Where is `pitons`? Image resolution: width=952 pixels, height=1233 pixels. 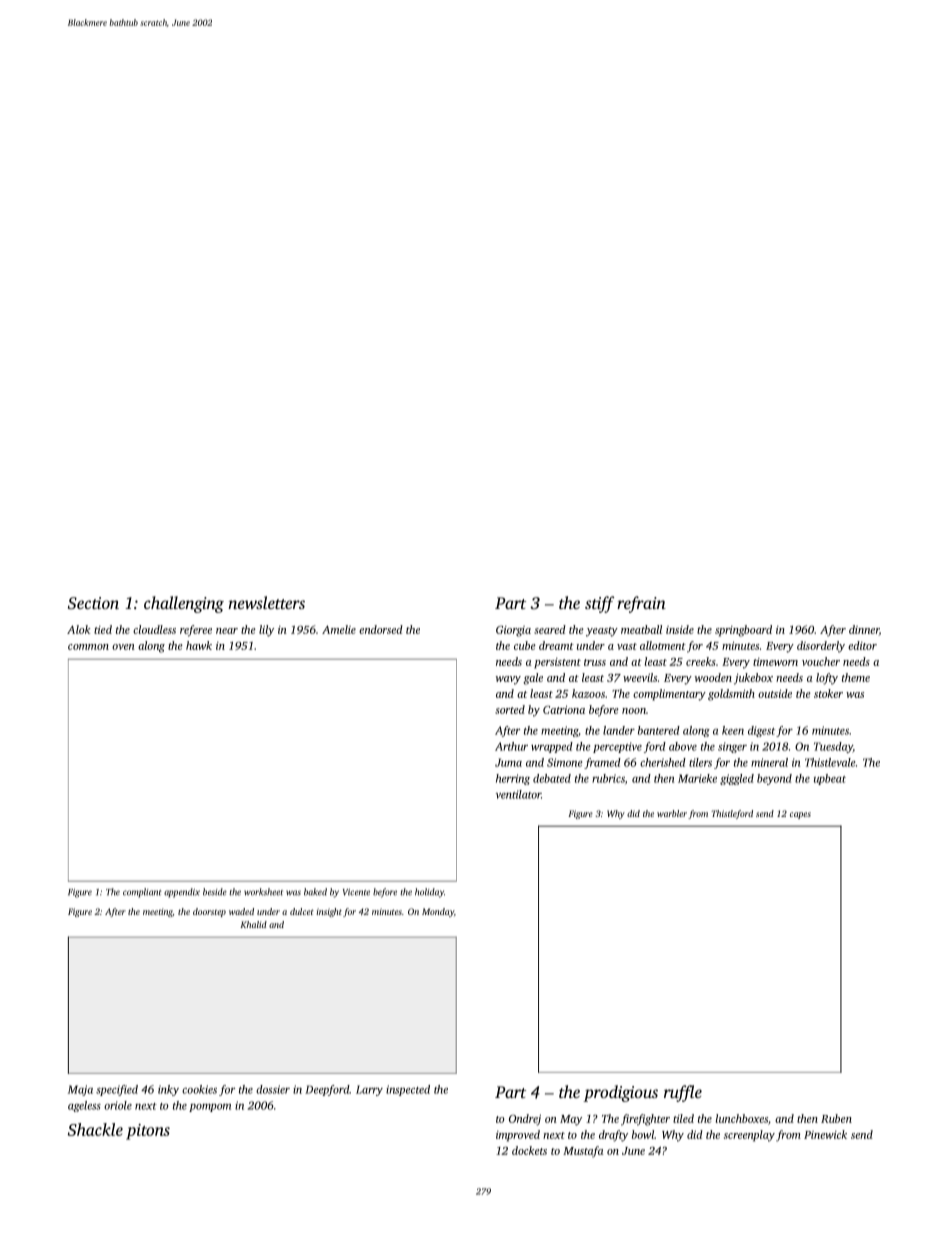 pitons is located at coordinates (148, 1132).
